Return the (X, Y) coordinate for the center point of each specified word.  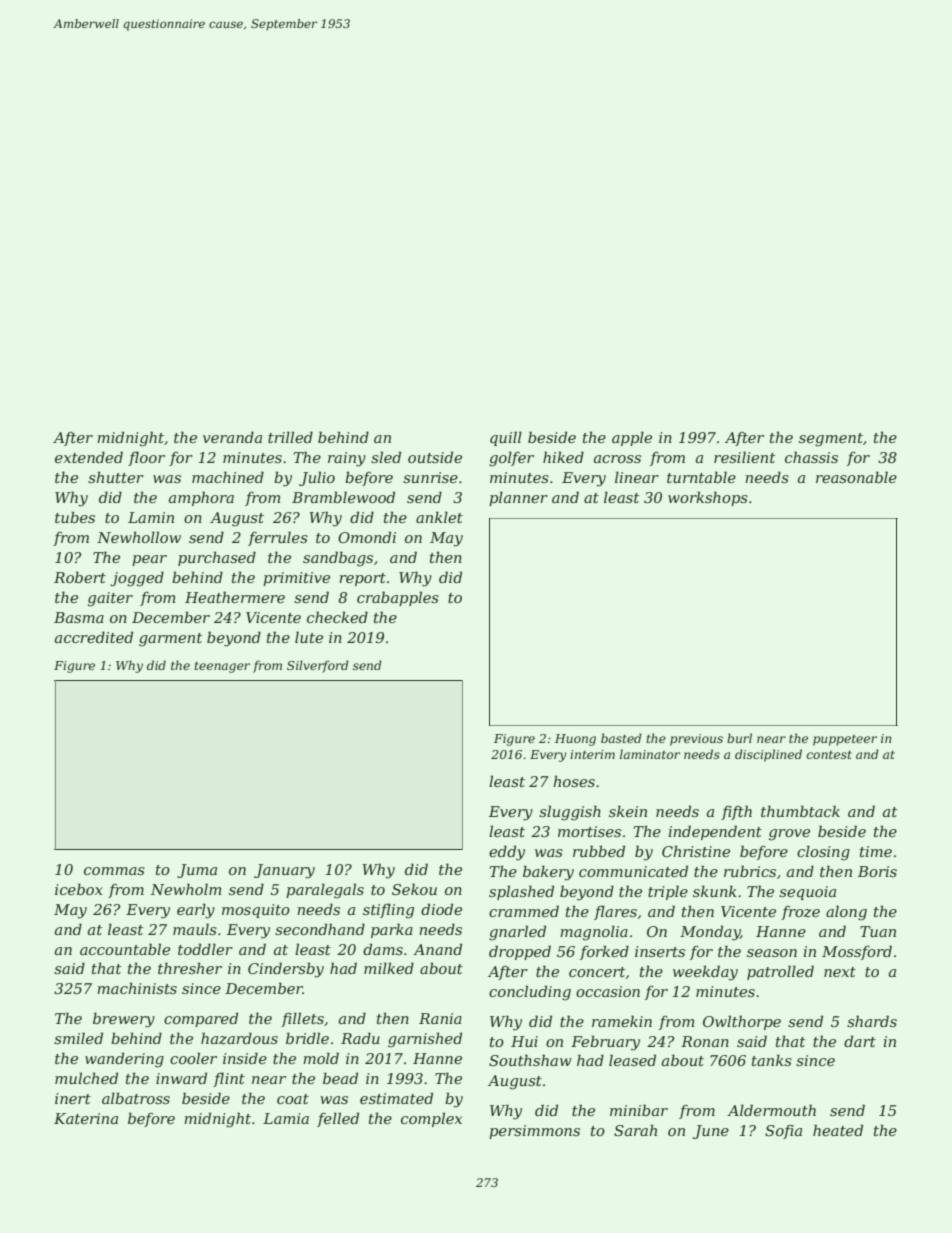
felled (338, 1119)
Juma (197, 871)
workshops (708, 498)
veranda (232, 437)
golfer (511, 459)
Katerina (86, 1118)
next (840, 972)
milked (389, 968)
